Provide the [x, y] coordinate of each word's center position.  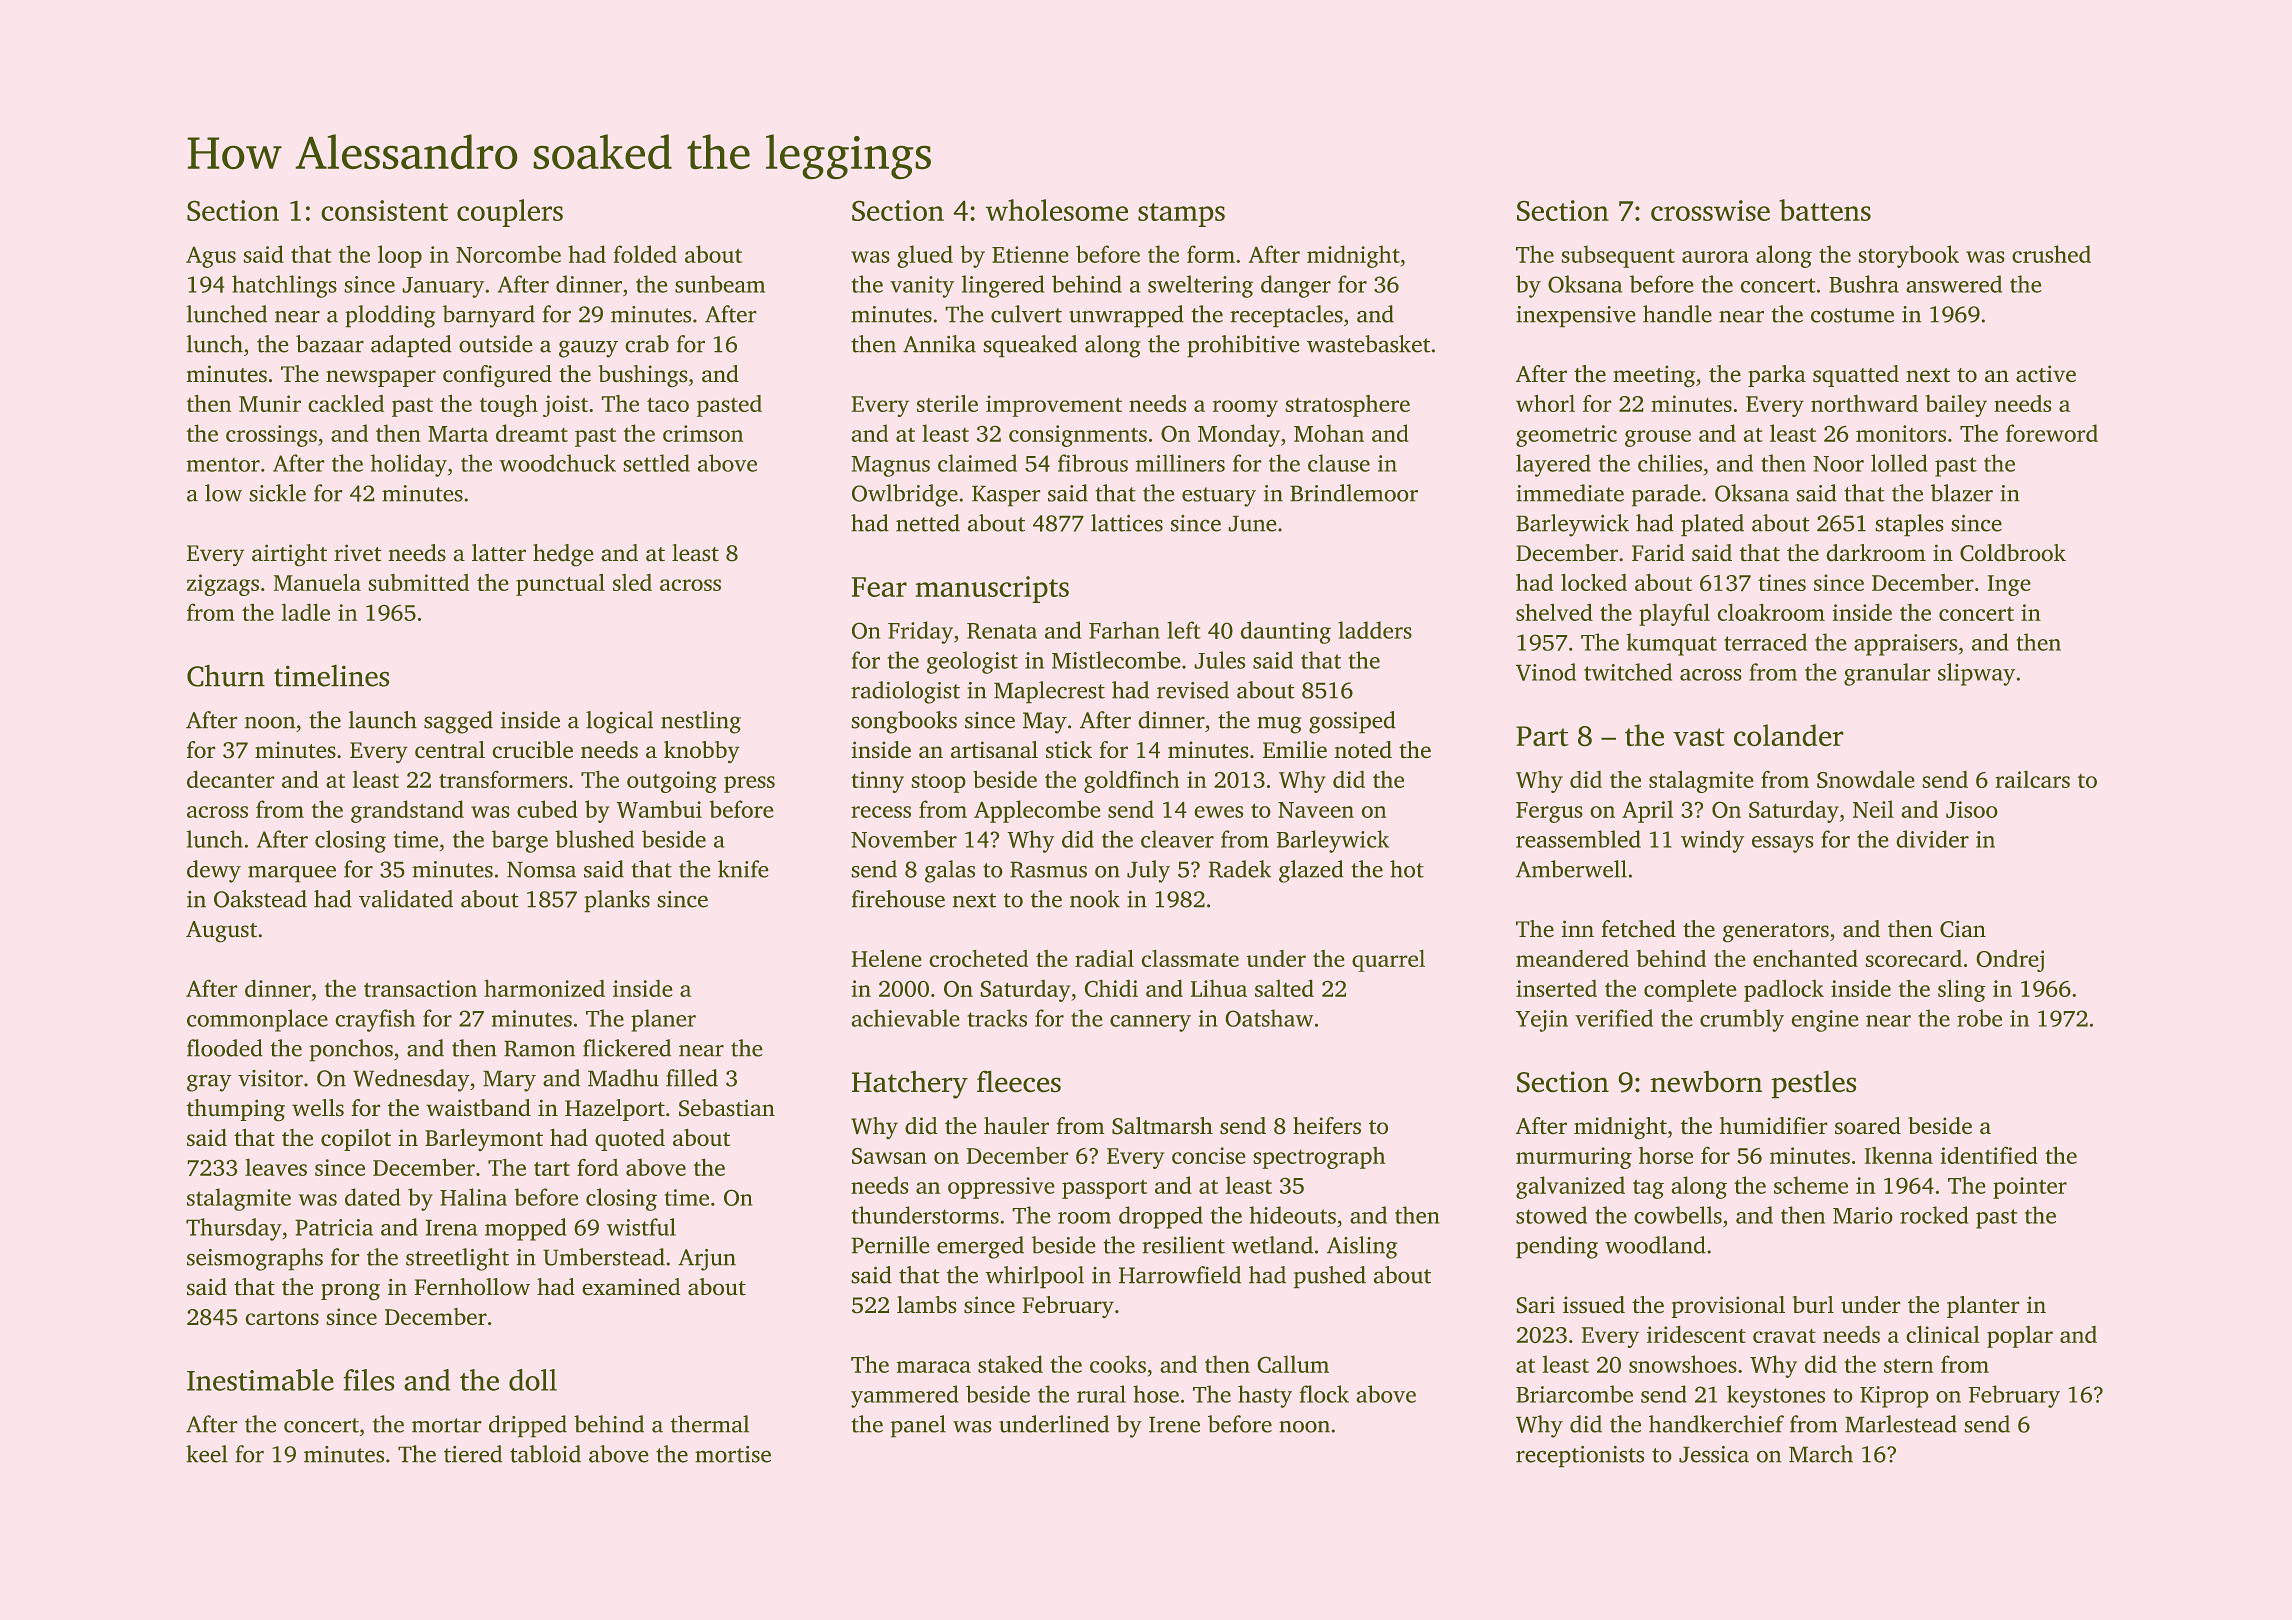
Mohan [1329, 433]
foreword [2052, 433]
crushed [2051, 254]
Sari [1536, 1304]
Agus [211, 257]
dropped [1161, 1217]
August [221, 931]
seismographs [255, 1259]
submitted [419, 582]
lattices [1127, 523]
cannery [1150, 1023]
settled [657, 463]
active [2046, 373]
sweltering [1200, 286]
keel [207, 1454]
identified [1989, 1155]
